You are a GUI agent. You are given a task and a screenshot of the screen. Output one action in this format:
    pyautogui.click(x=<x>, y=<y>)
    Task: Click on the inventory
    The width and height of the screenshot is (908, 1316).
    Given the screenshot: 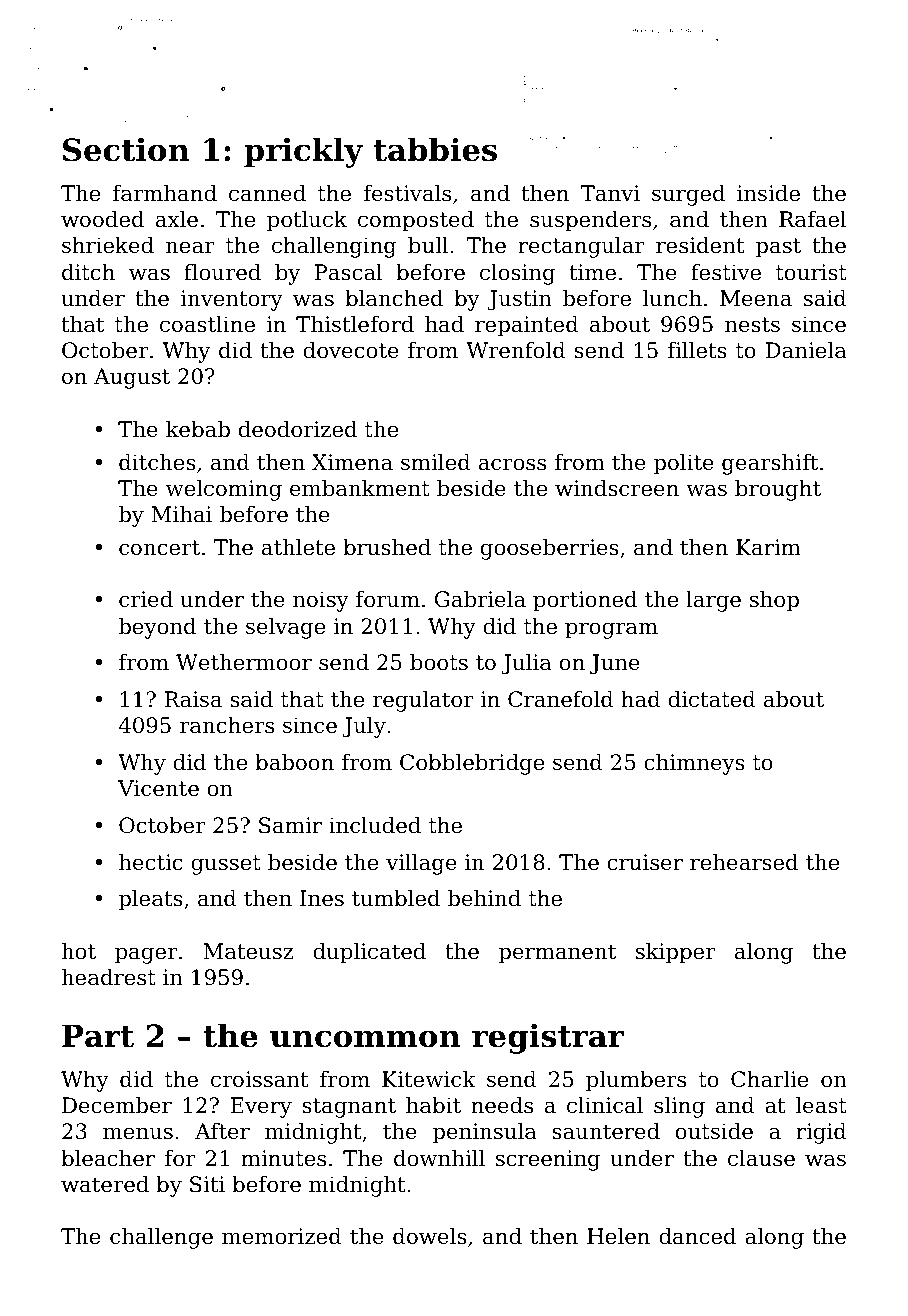 What is the action you would take?
    pyautogui.click(x=232, y=300)
